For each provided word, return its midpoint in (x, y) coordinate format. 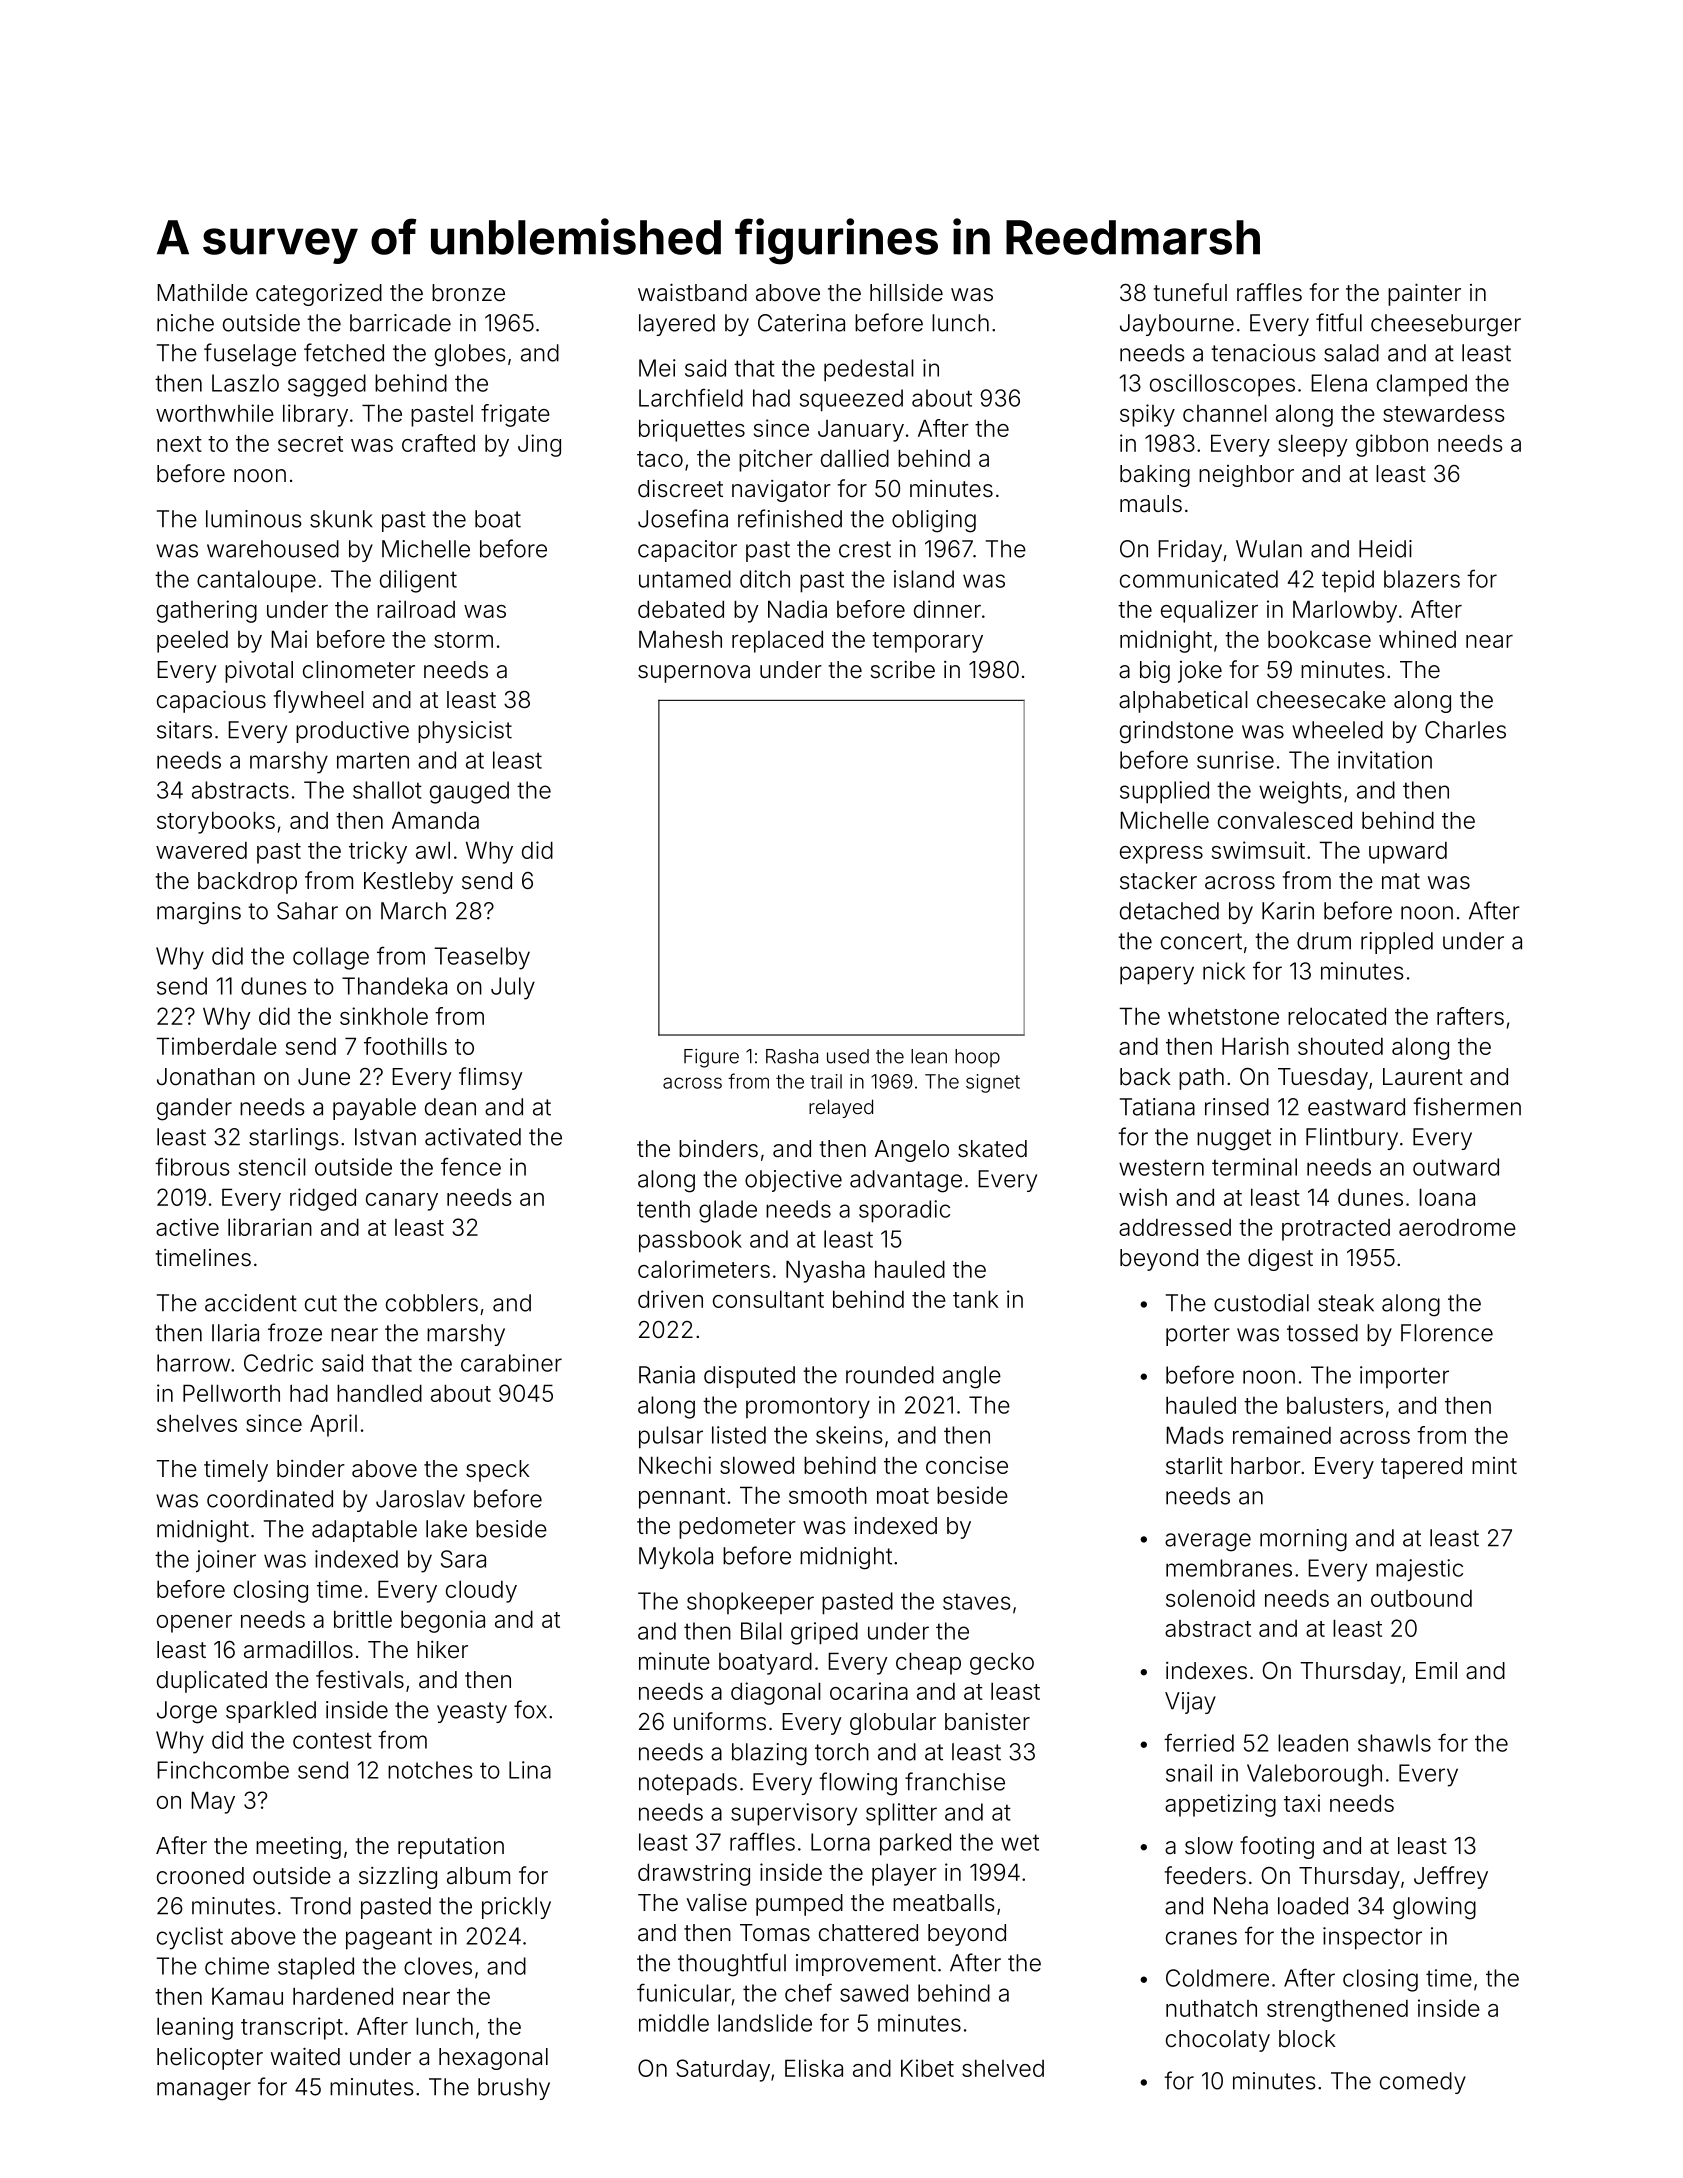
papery (1157, 975)
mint (1494, 1465)
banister (987, 1722)
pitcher (776, 460)
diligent (418, 581)
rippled (1397, 943)
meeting (298, 1848)
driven (670, 1299)
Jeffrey (1451, 1877)
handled (379, 1393)
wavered (201, 850)
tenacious (1263, 353)
